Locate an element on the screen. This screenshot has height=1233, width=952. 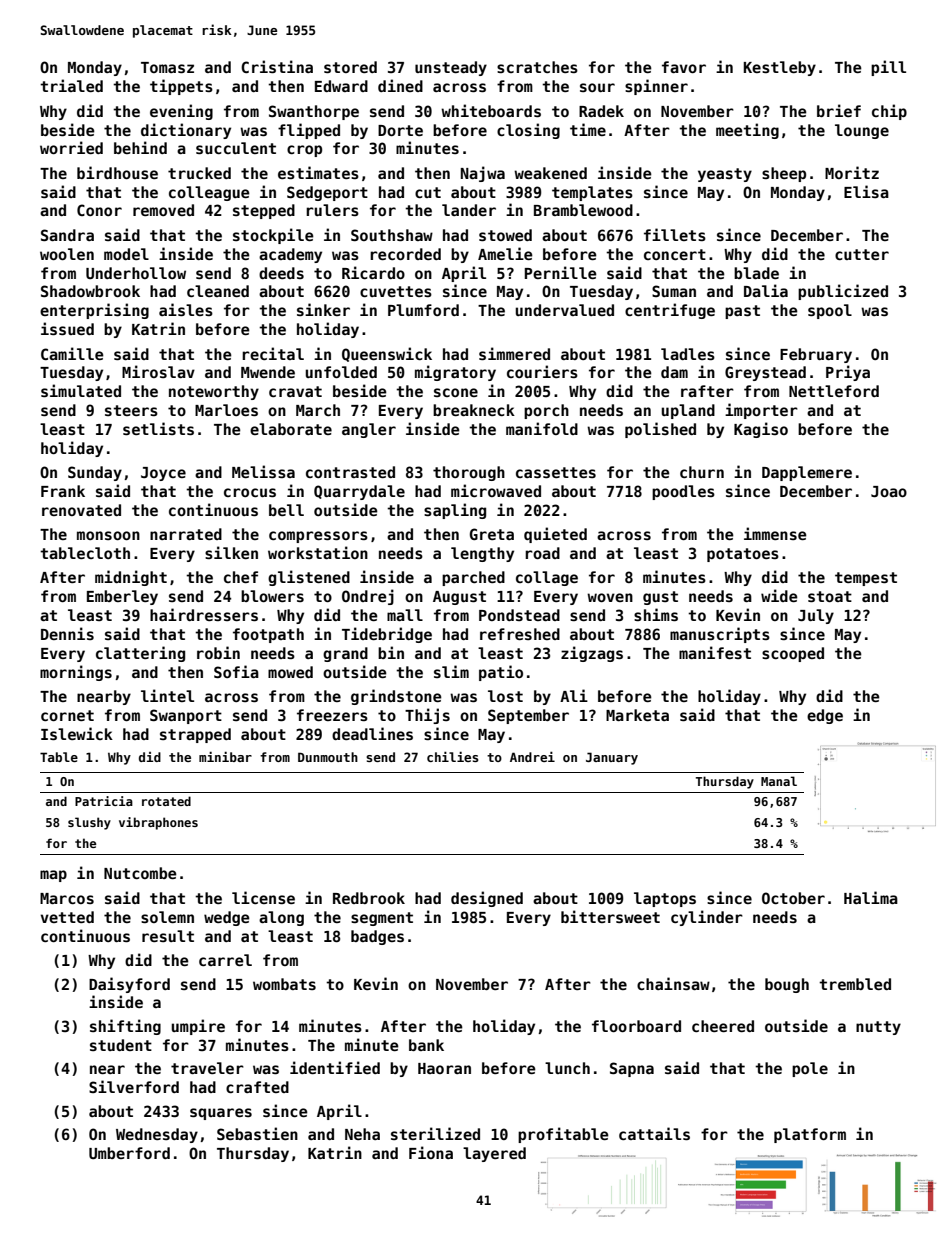
enterprising is located at coordinates (94, 311).
